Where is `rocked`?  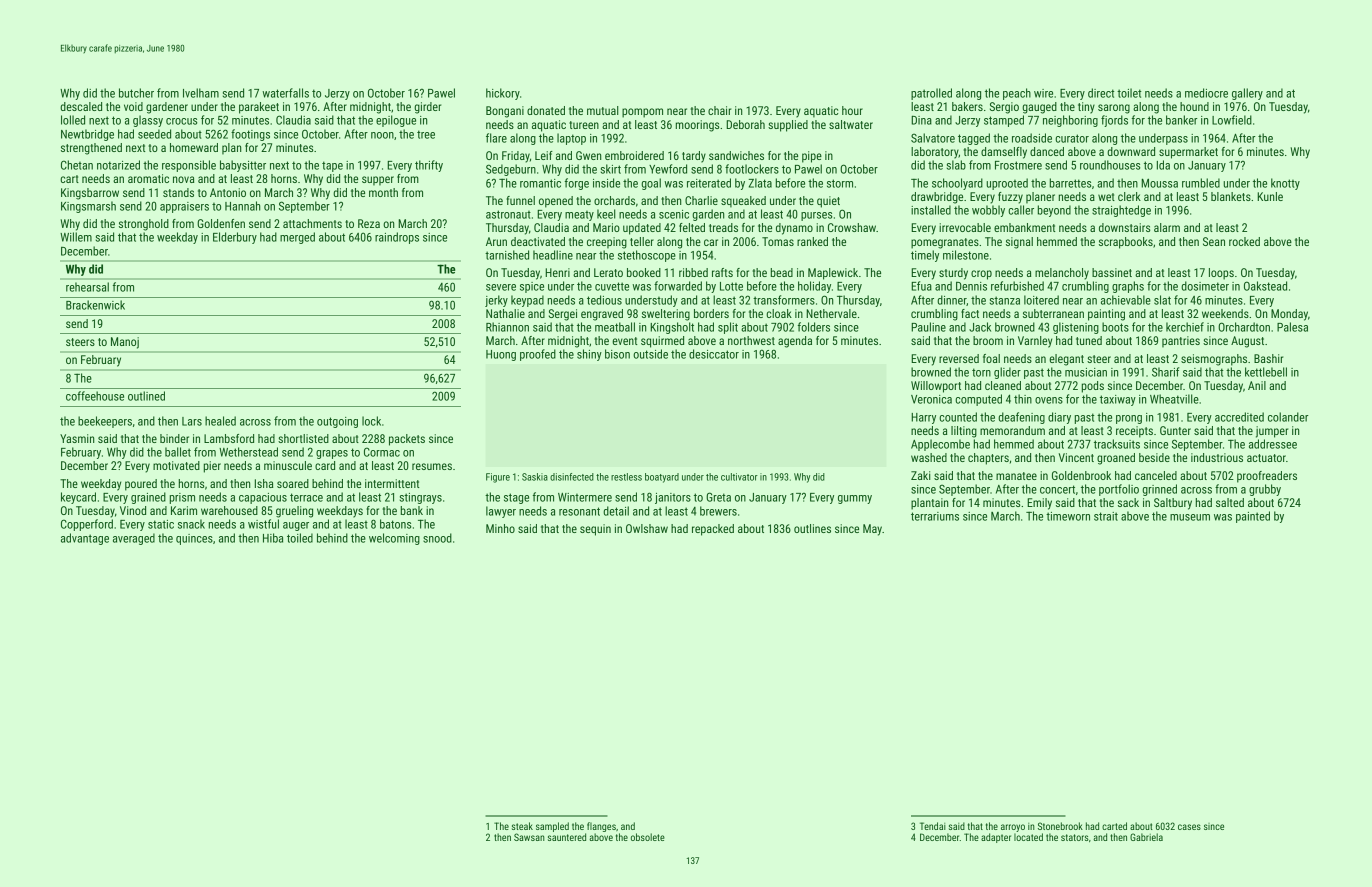 rocked is located at coordinates (1244, 241).
